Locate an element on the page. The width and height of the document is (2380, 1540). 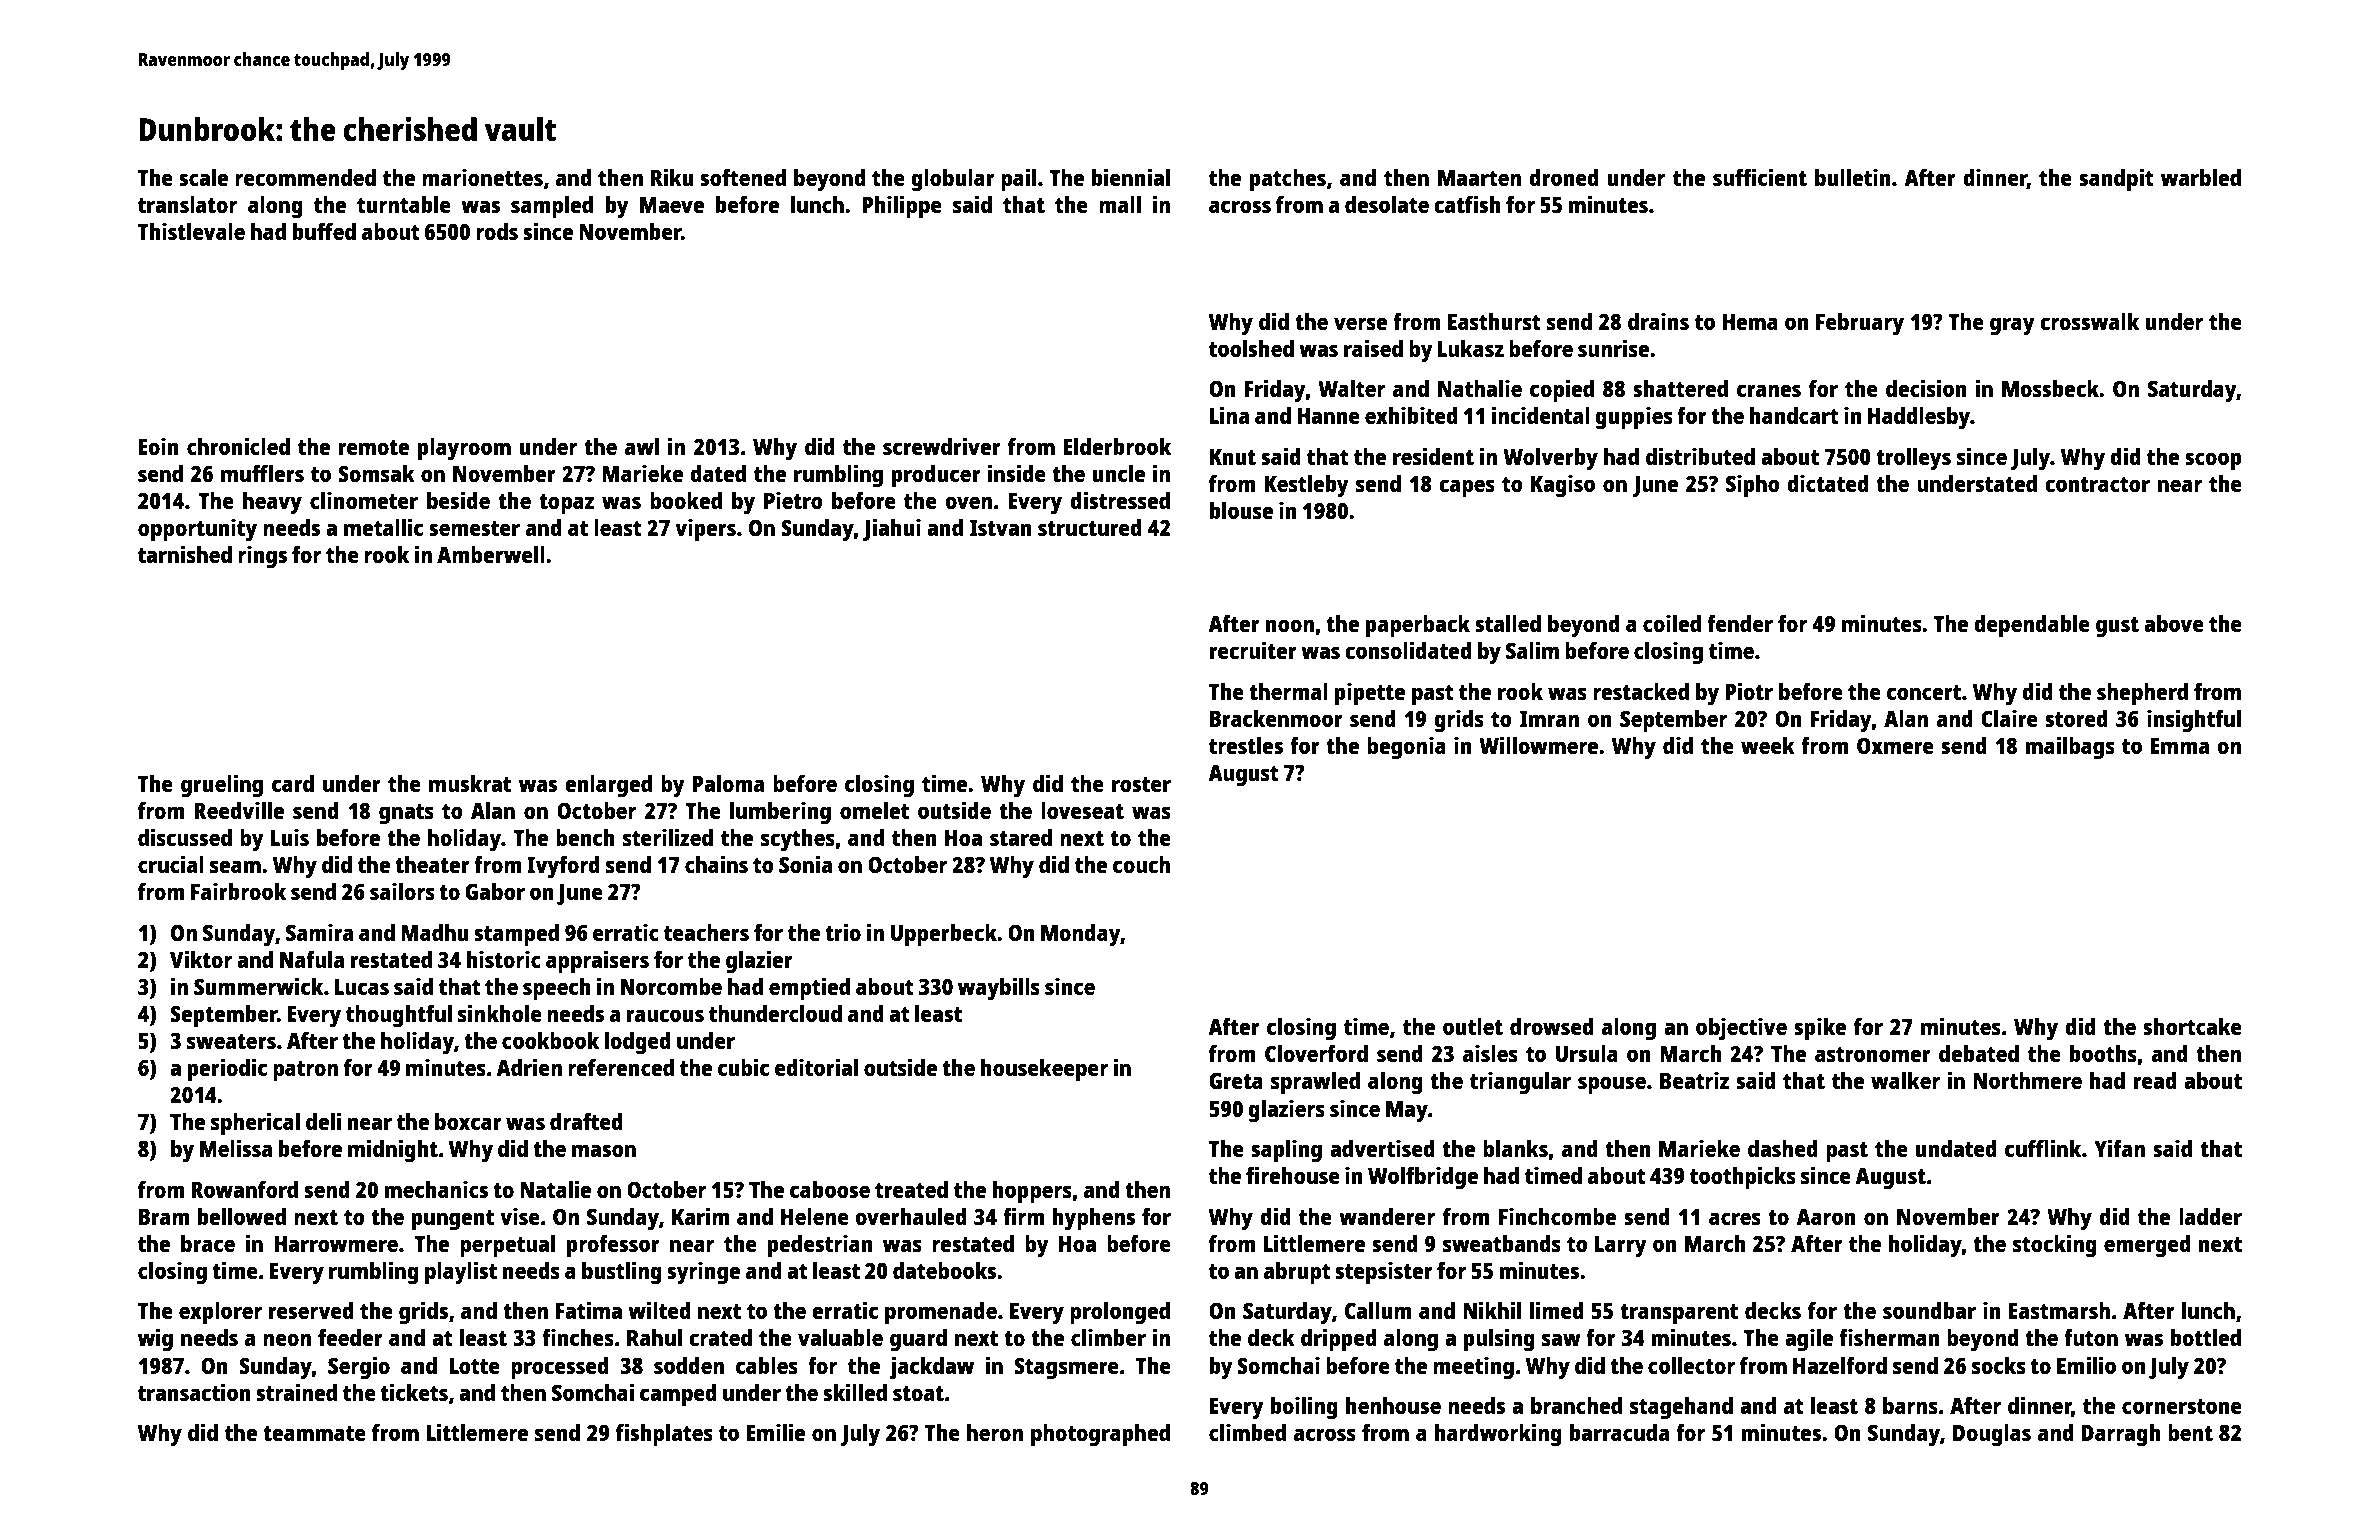
desolate is located at coordinates (1387, 204).
